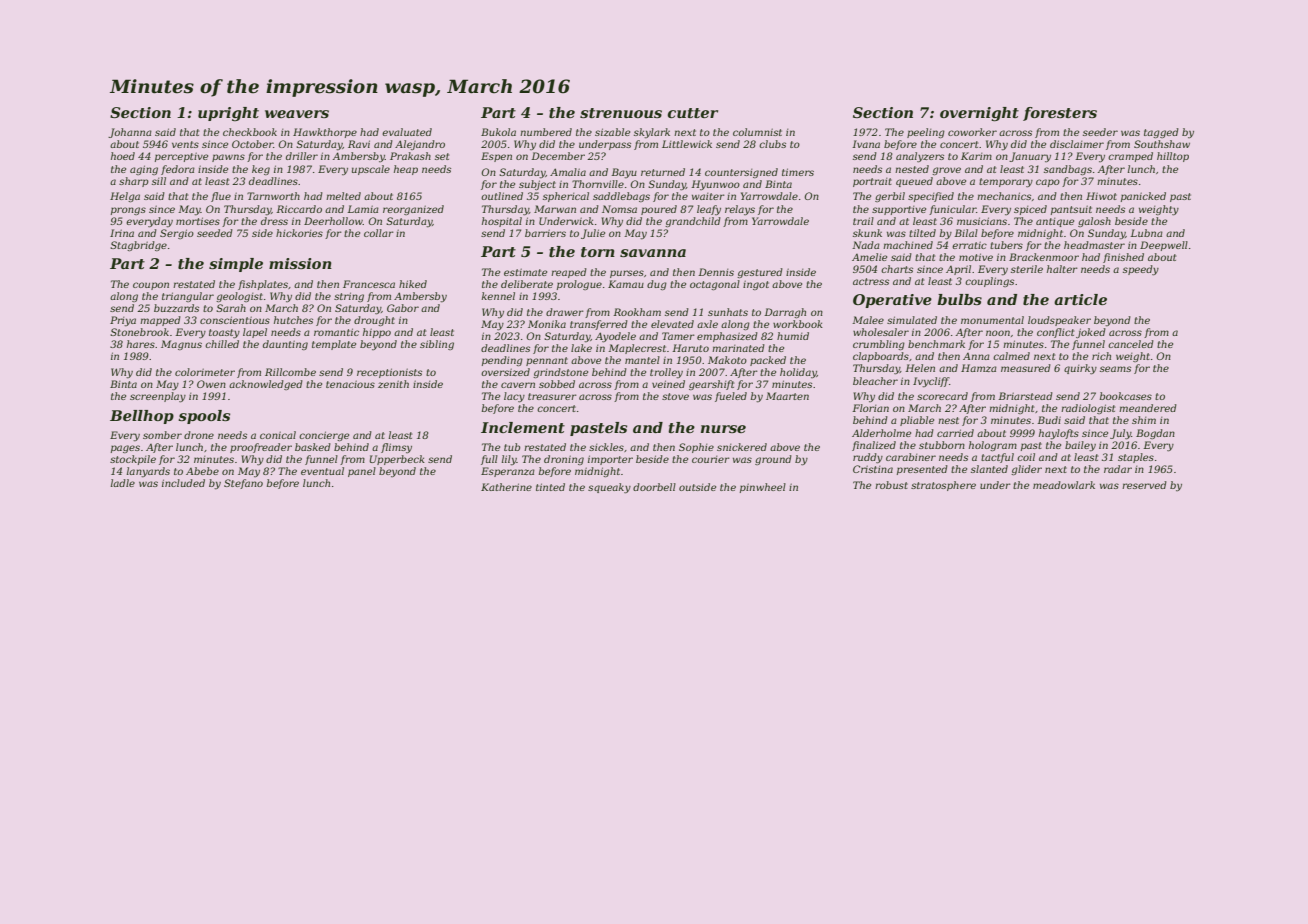 The width and height of the page is (1308, 924). Describe the element at coordinates (612, 132) in the page. I see `sizable` at that location.
